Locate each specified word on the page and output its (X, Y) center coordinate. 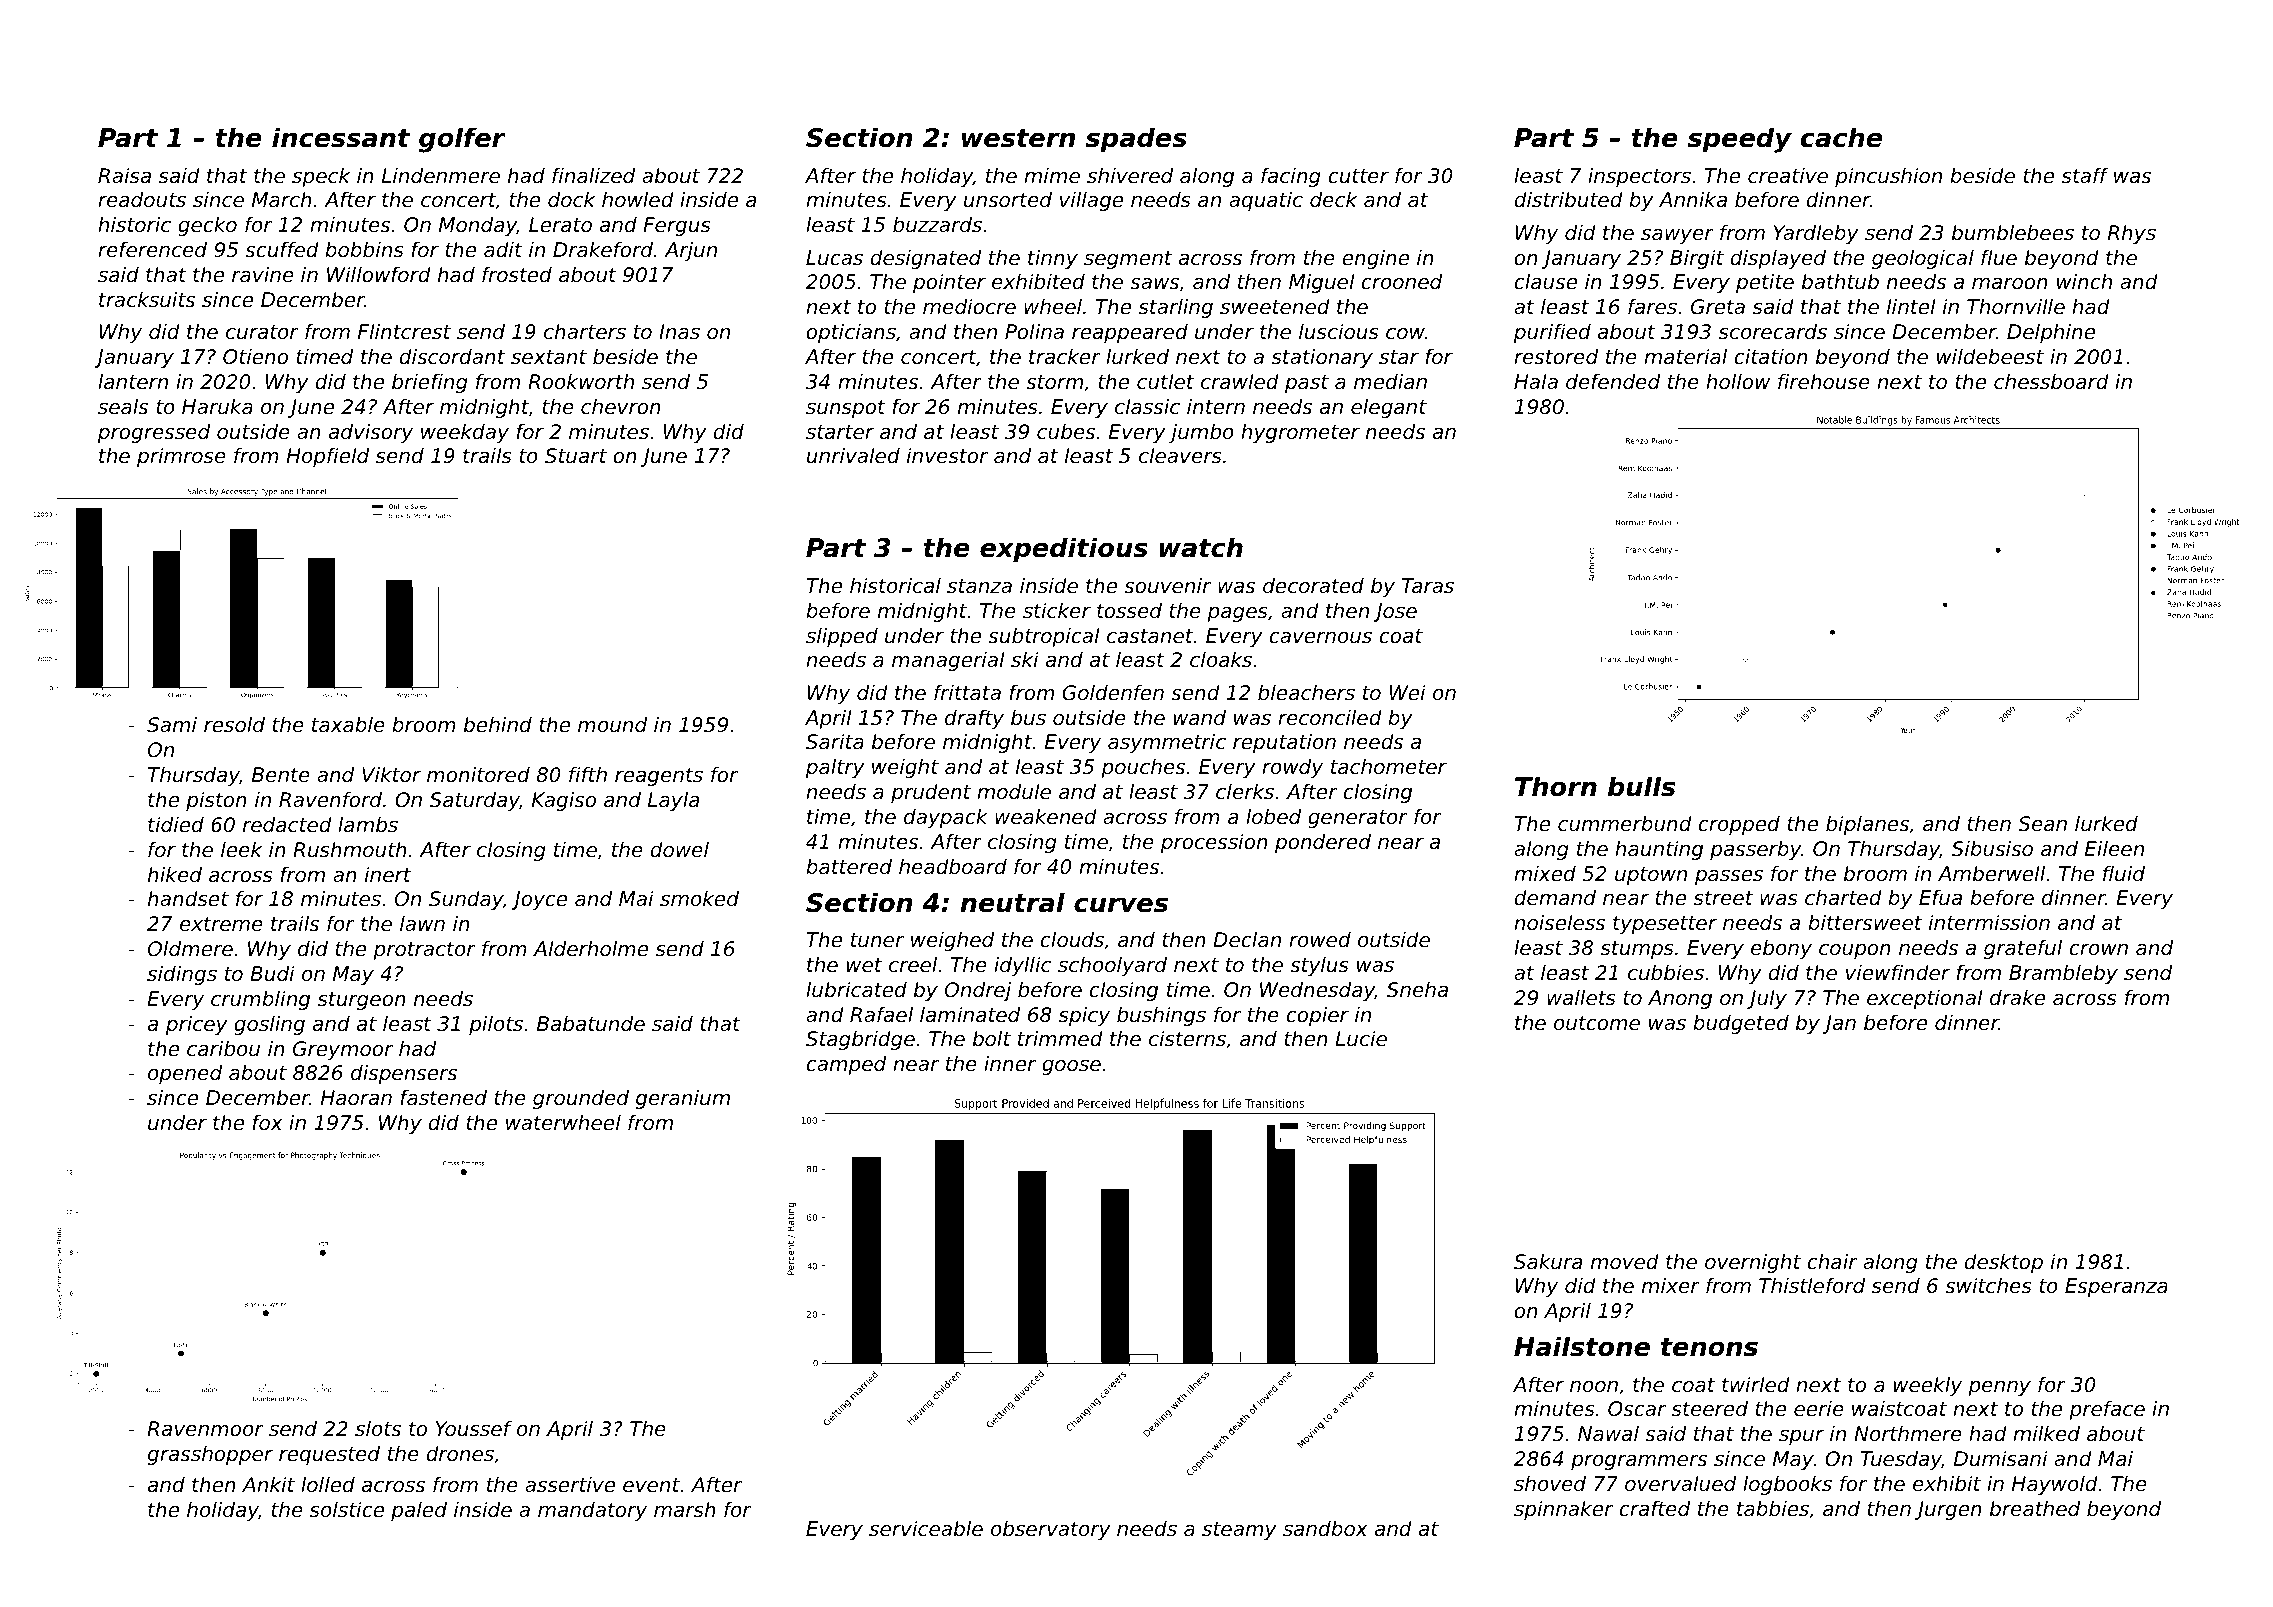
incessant (341, 137)
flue (1999, 258)
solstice (347, 1510)
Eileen (2114, 849)
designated (925, 259)
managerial (948, 661)
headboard (953, 867)
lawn (422, 923)
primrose (181, 457)
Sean (2042, 824)
